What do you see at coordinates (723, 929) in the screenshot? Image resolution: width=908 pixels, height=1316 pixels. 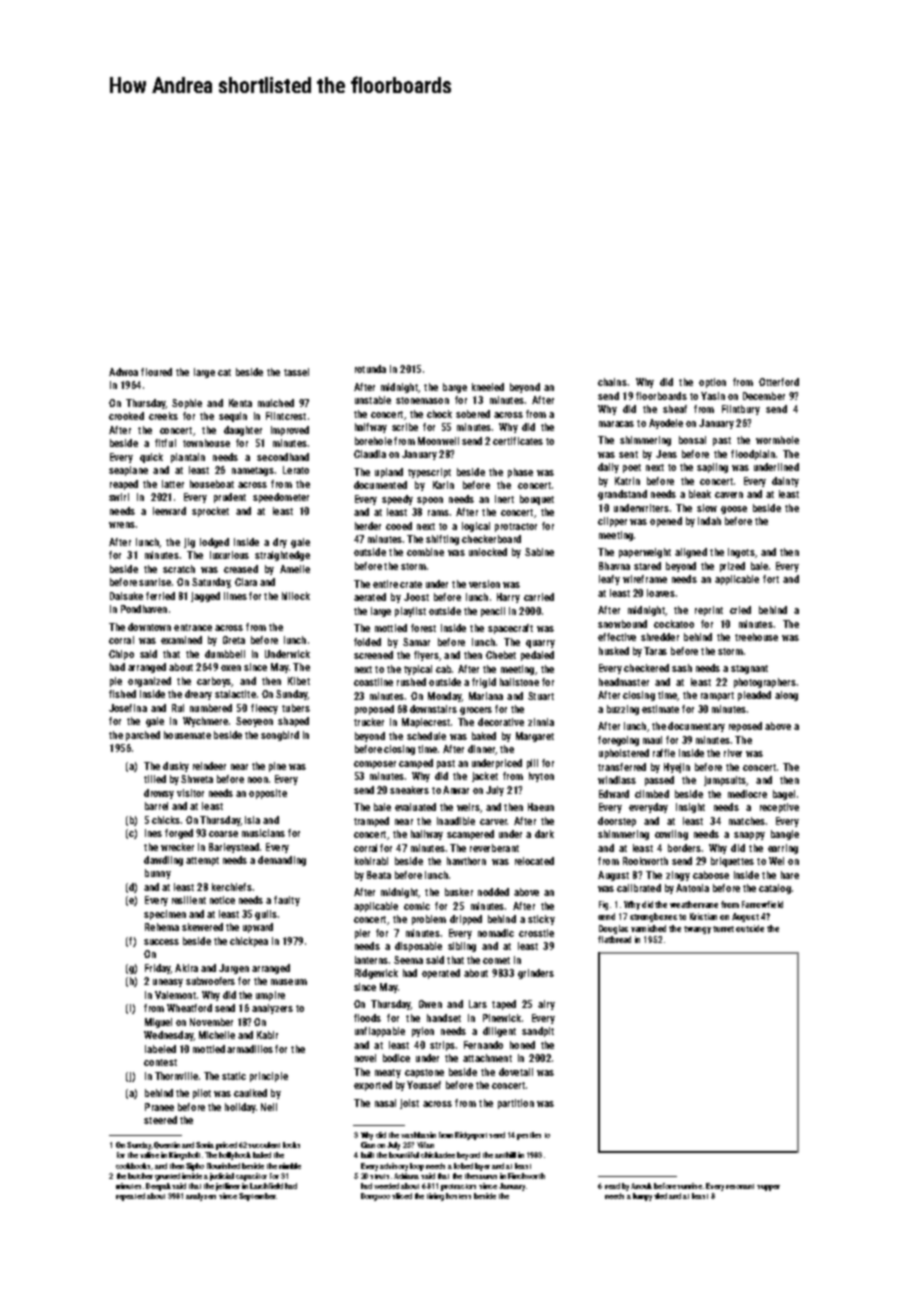 I see `turret` at bounding box center [723, 929].
